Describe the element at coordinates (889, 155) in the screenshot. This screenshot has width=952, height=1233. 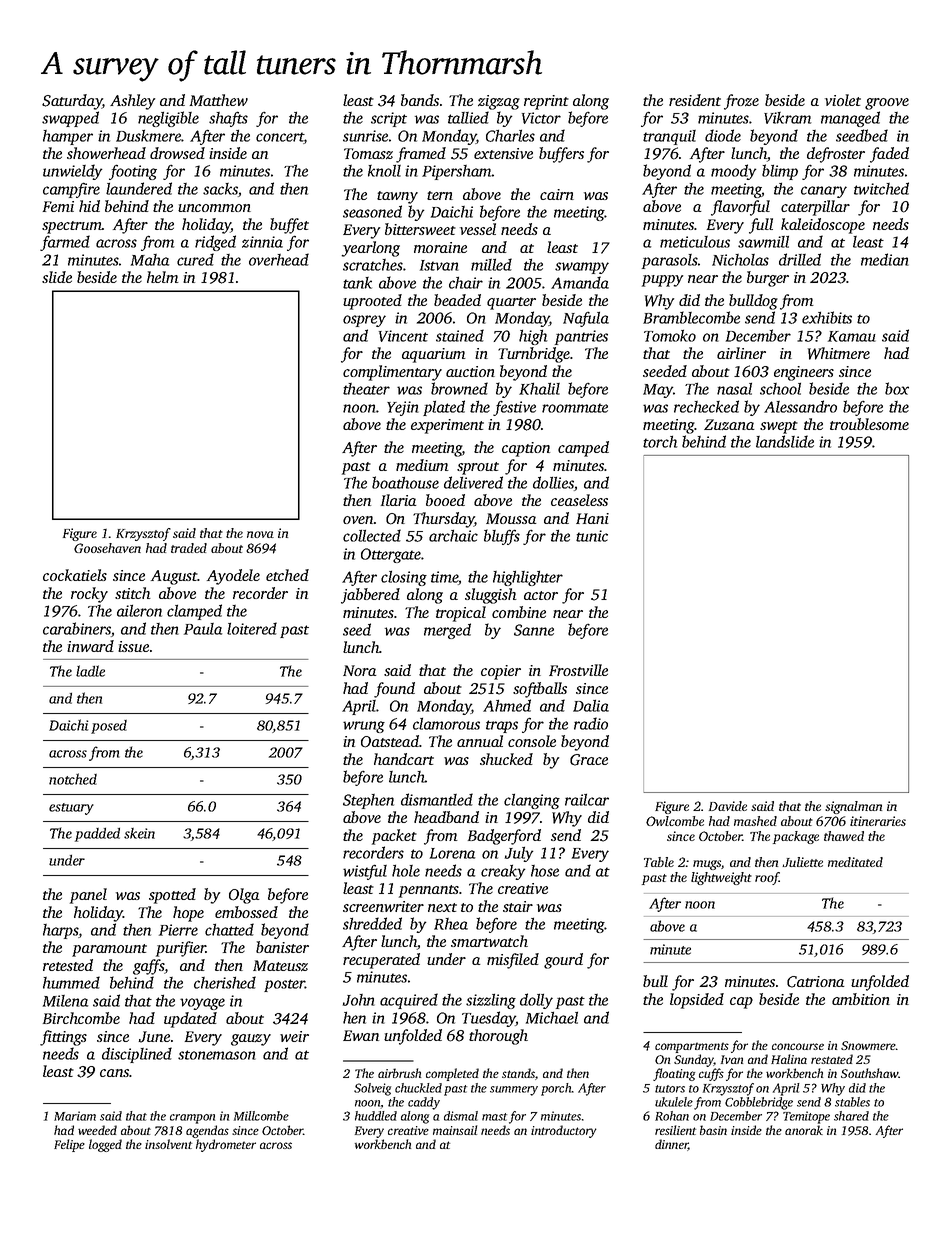
I see `faded` at that location.
